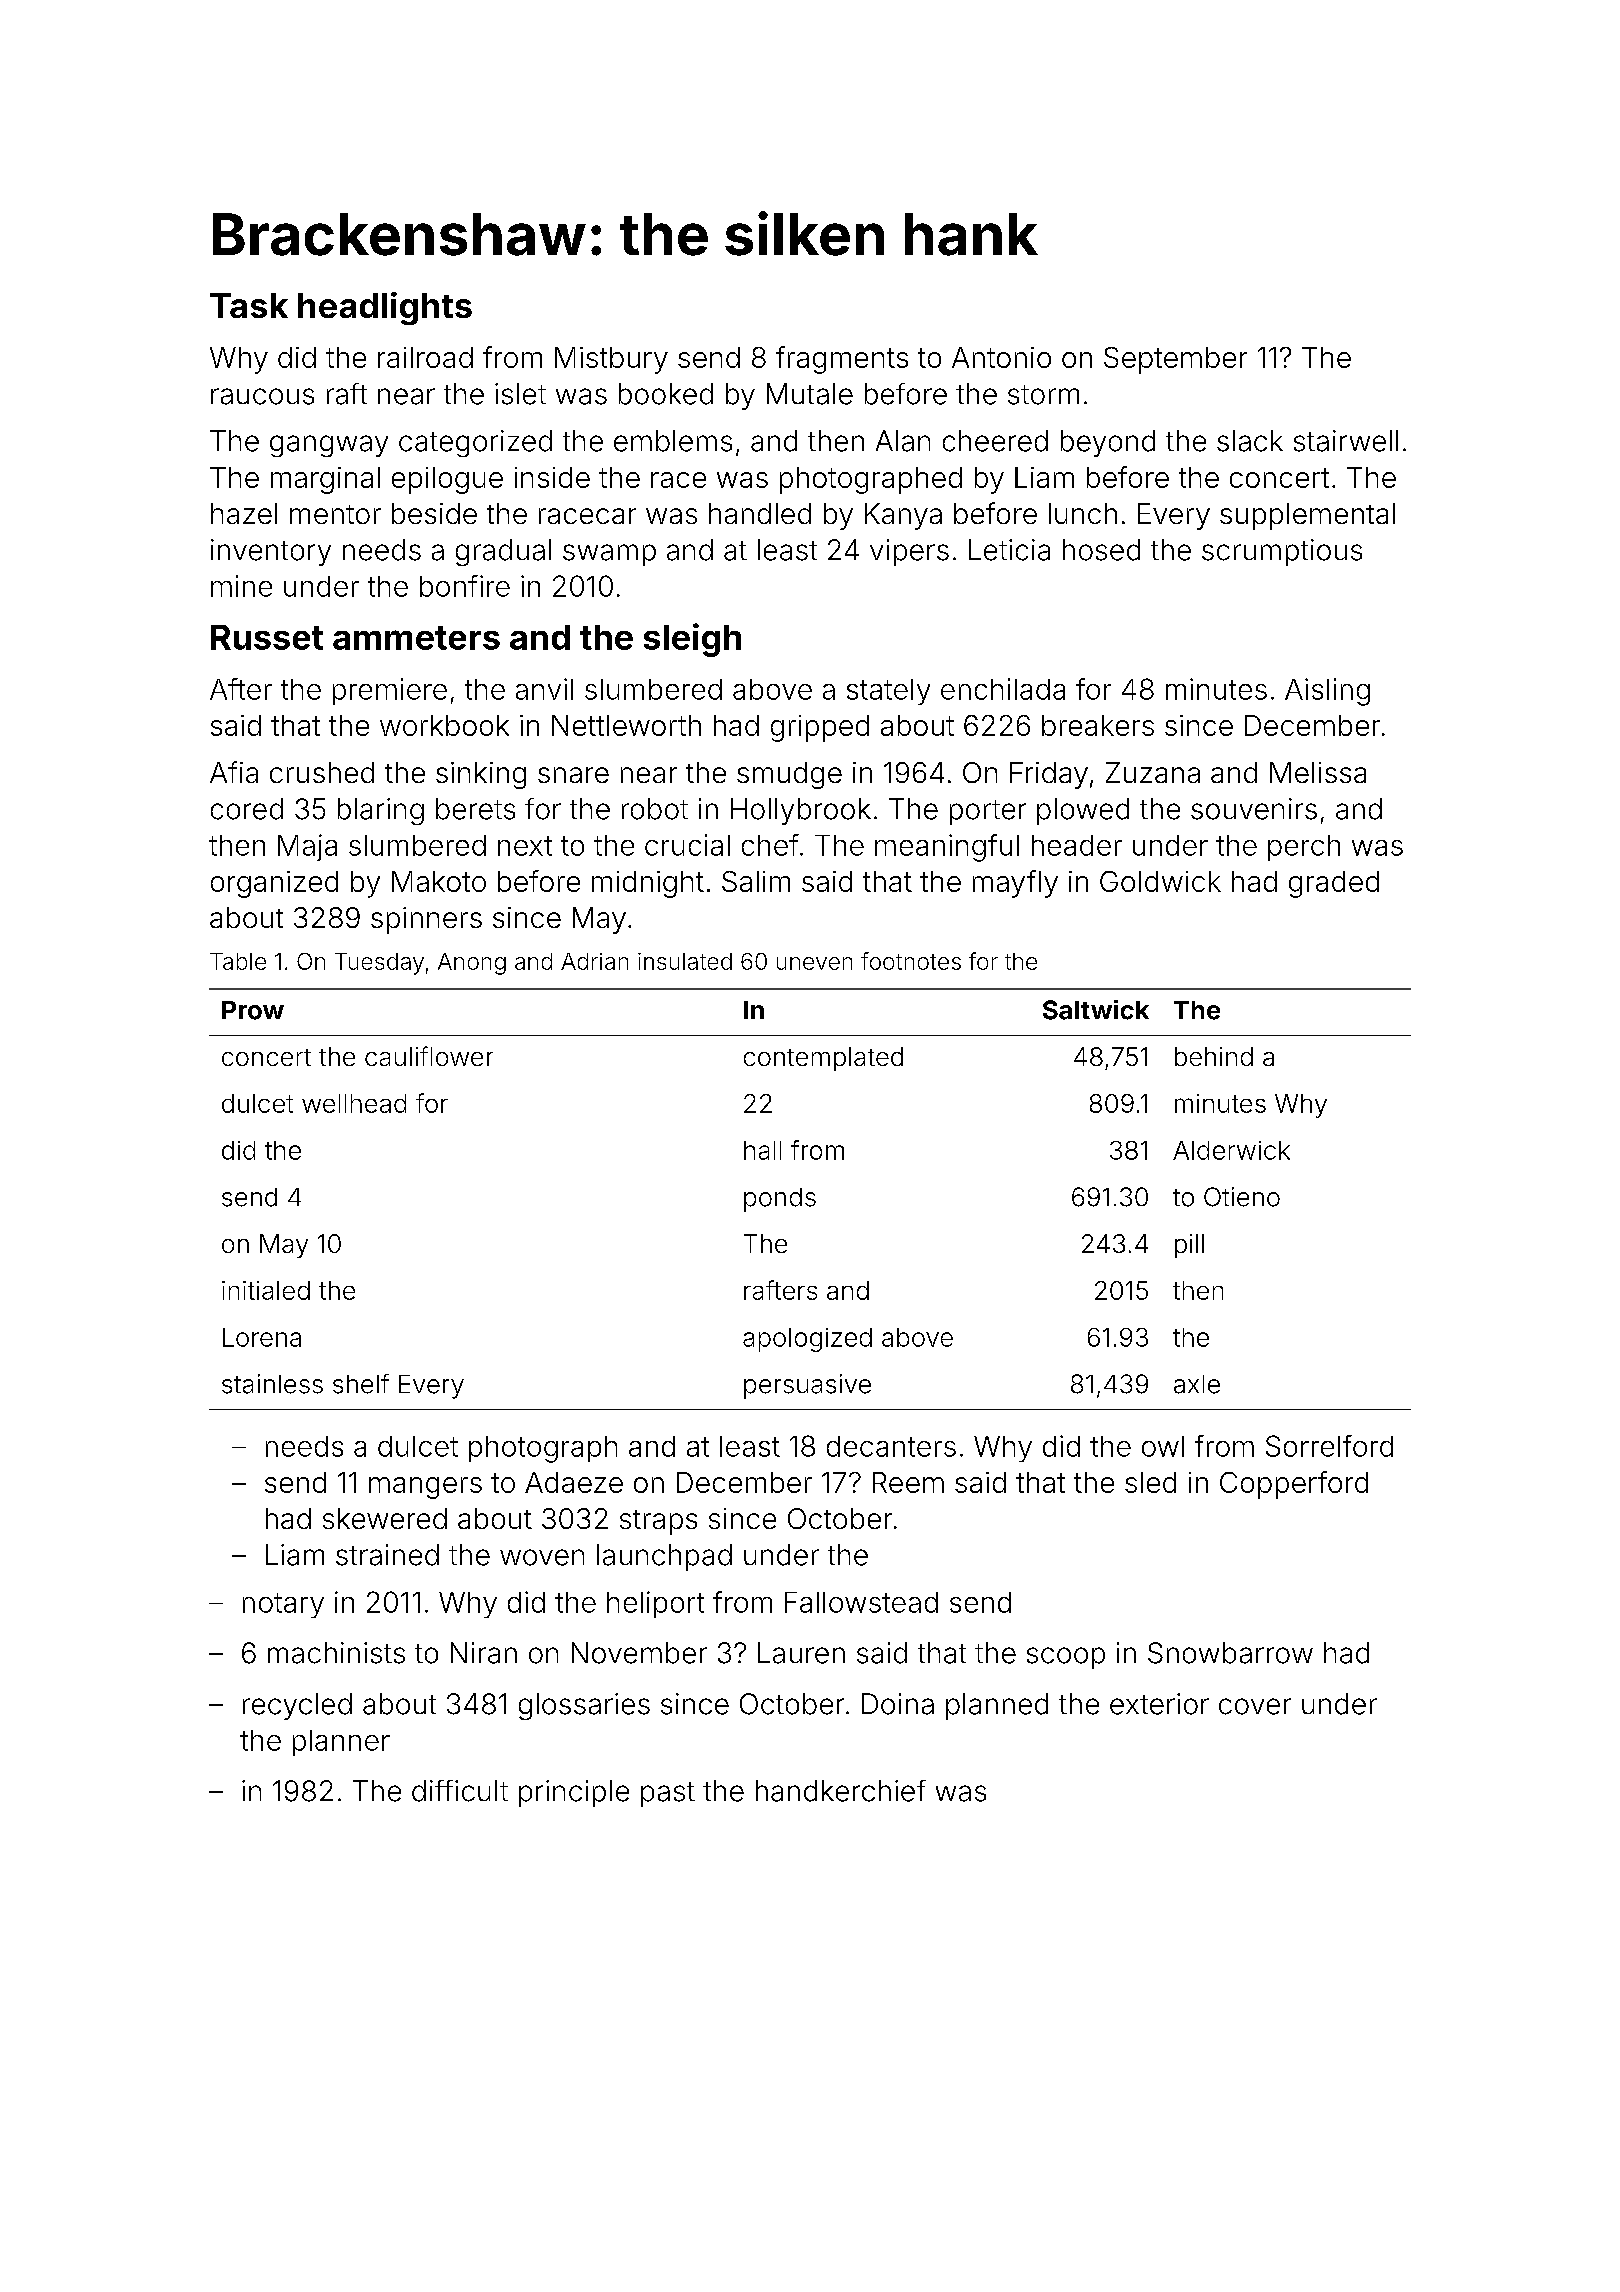  Describe the element at coordinates (425, 1488) in the page. I see `mangers` at that location.
